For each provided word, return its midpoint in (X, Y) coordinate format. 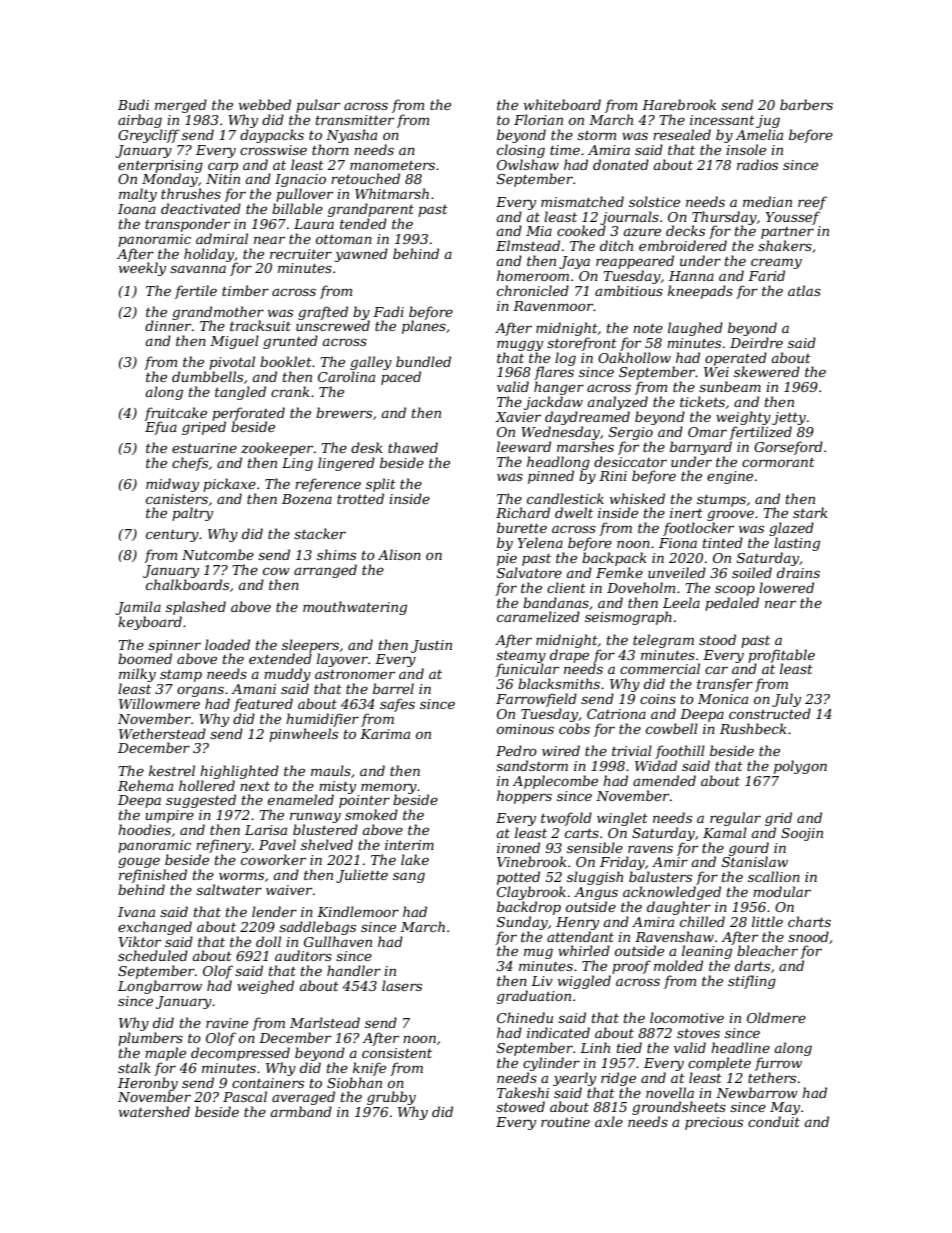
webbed (265, 104)
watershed (154, 1111)
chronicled (533, 290)
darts (752, 965)
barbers (806, 104)
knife (369, 1069)
